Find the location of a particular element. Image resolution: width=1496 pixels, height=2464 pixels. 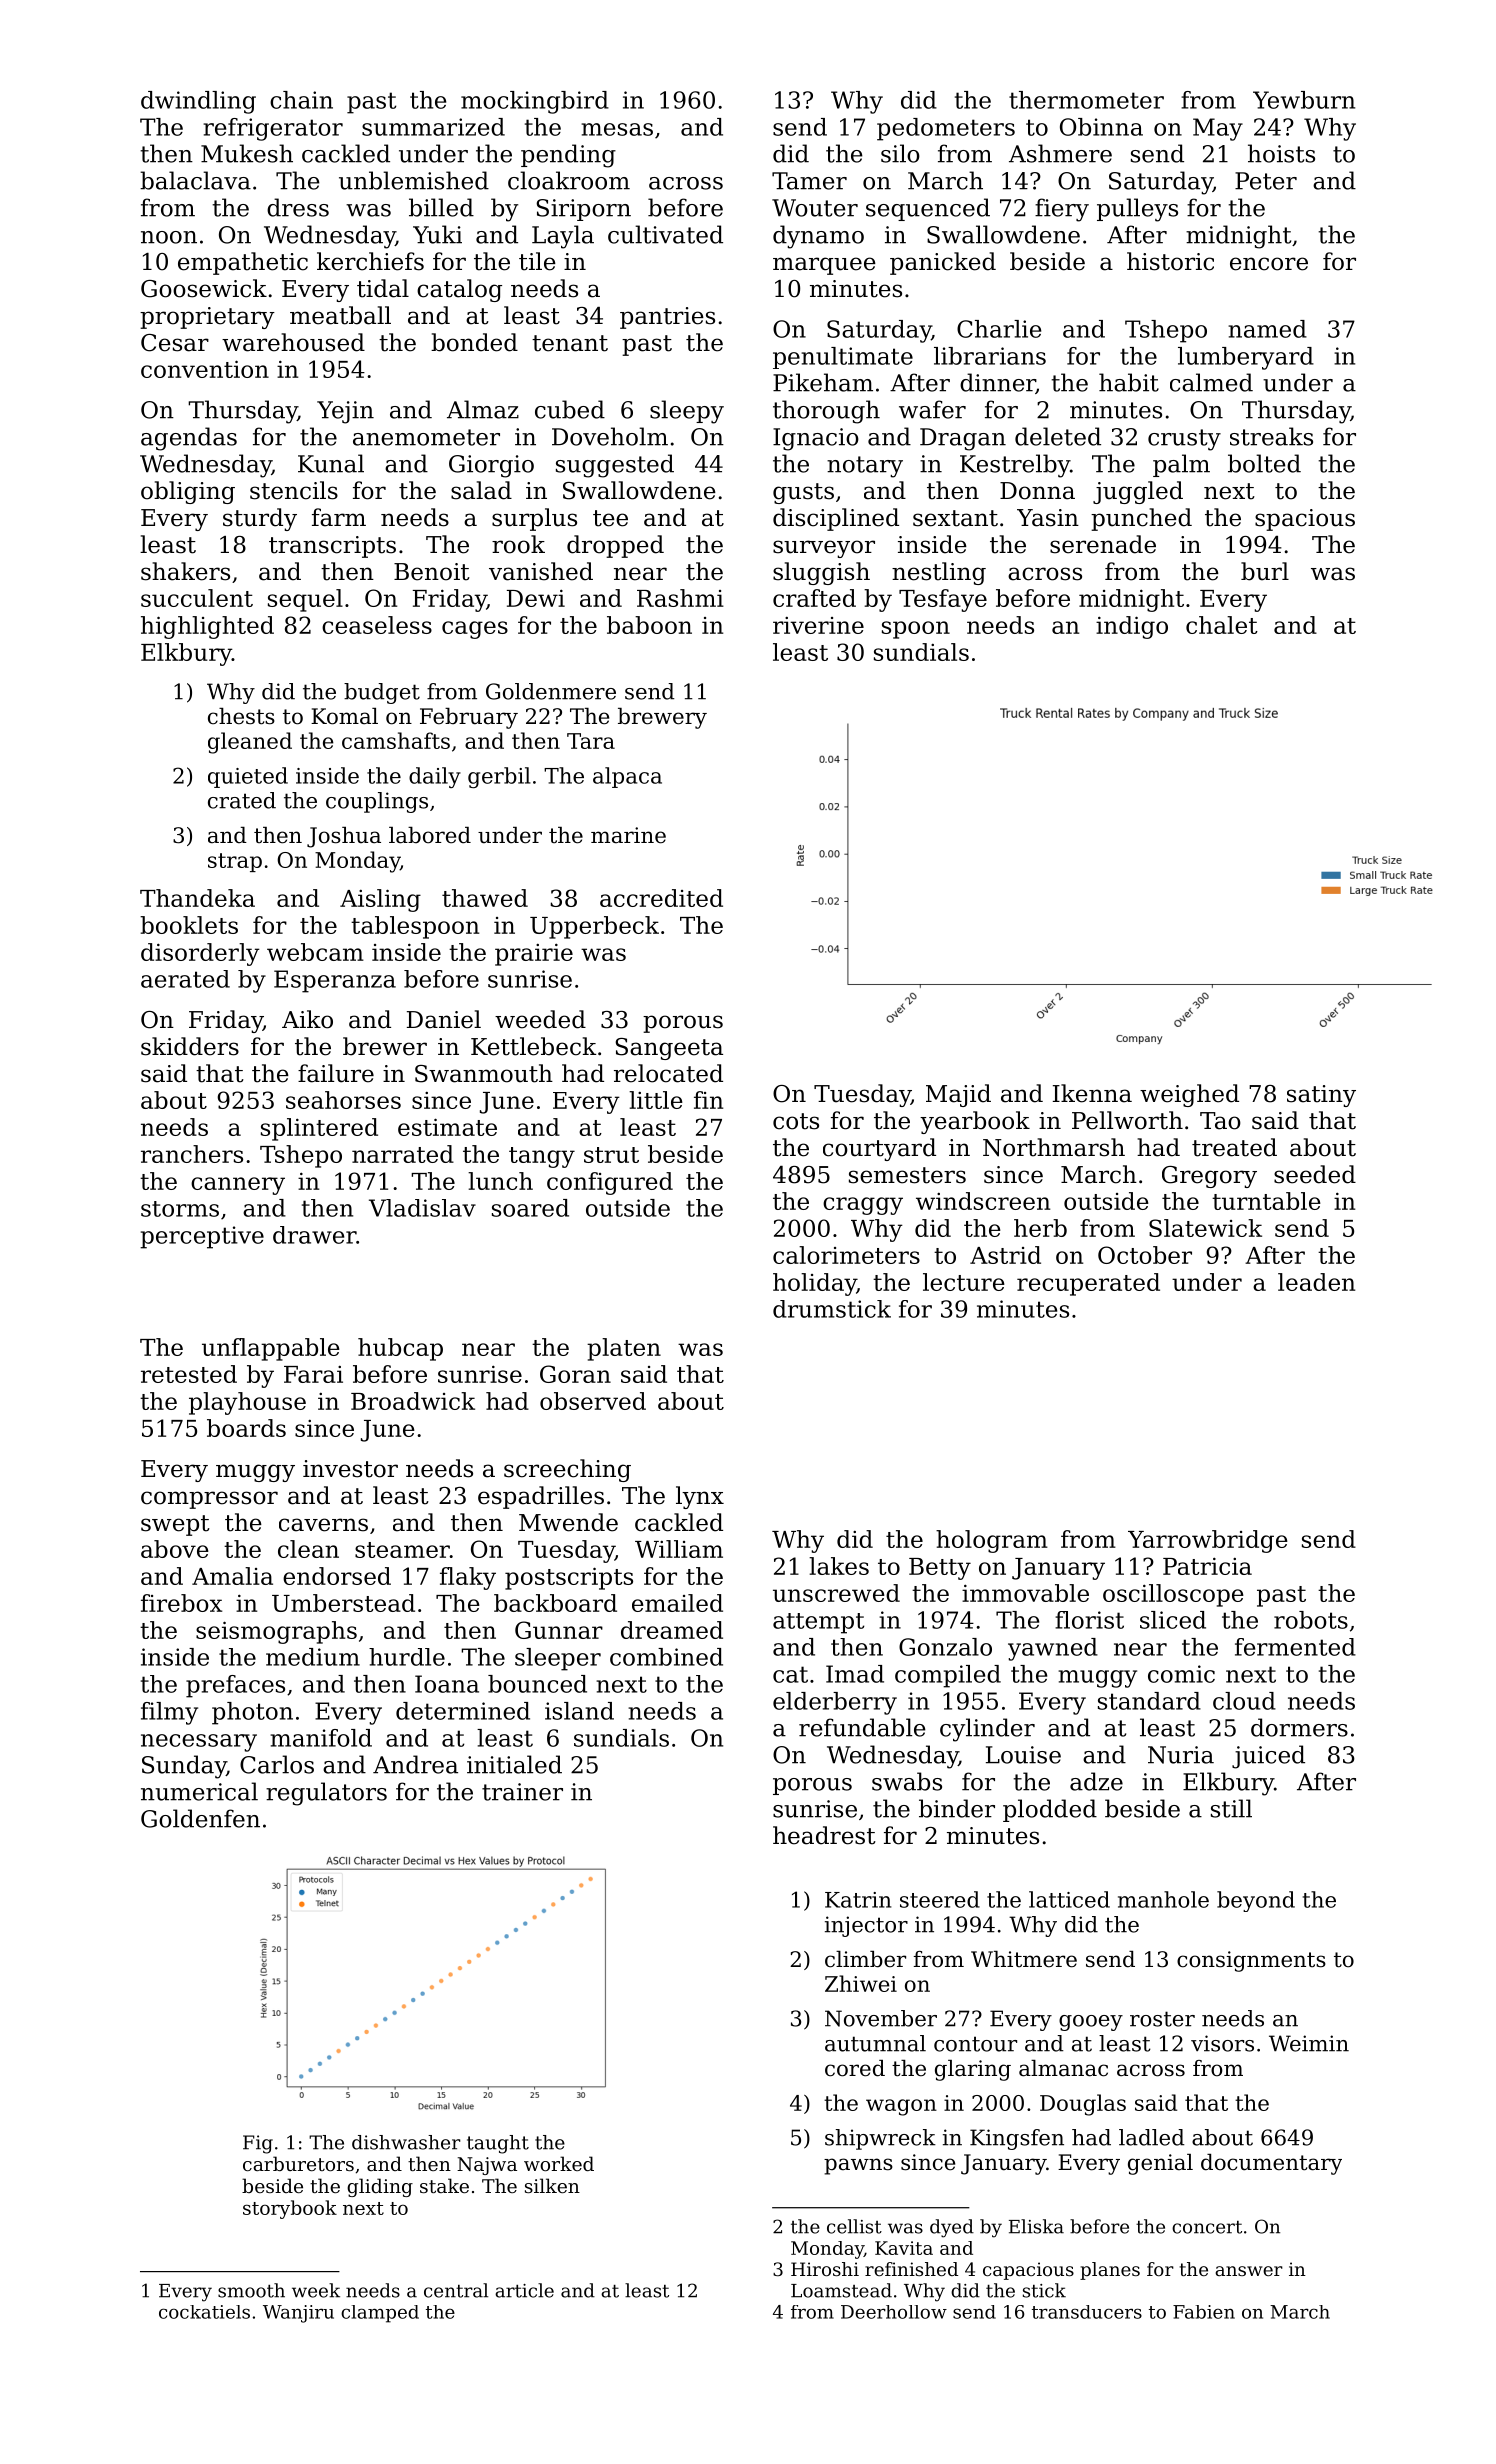

endorsed is located at coordinates (337, 1576).
